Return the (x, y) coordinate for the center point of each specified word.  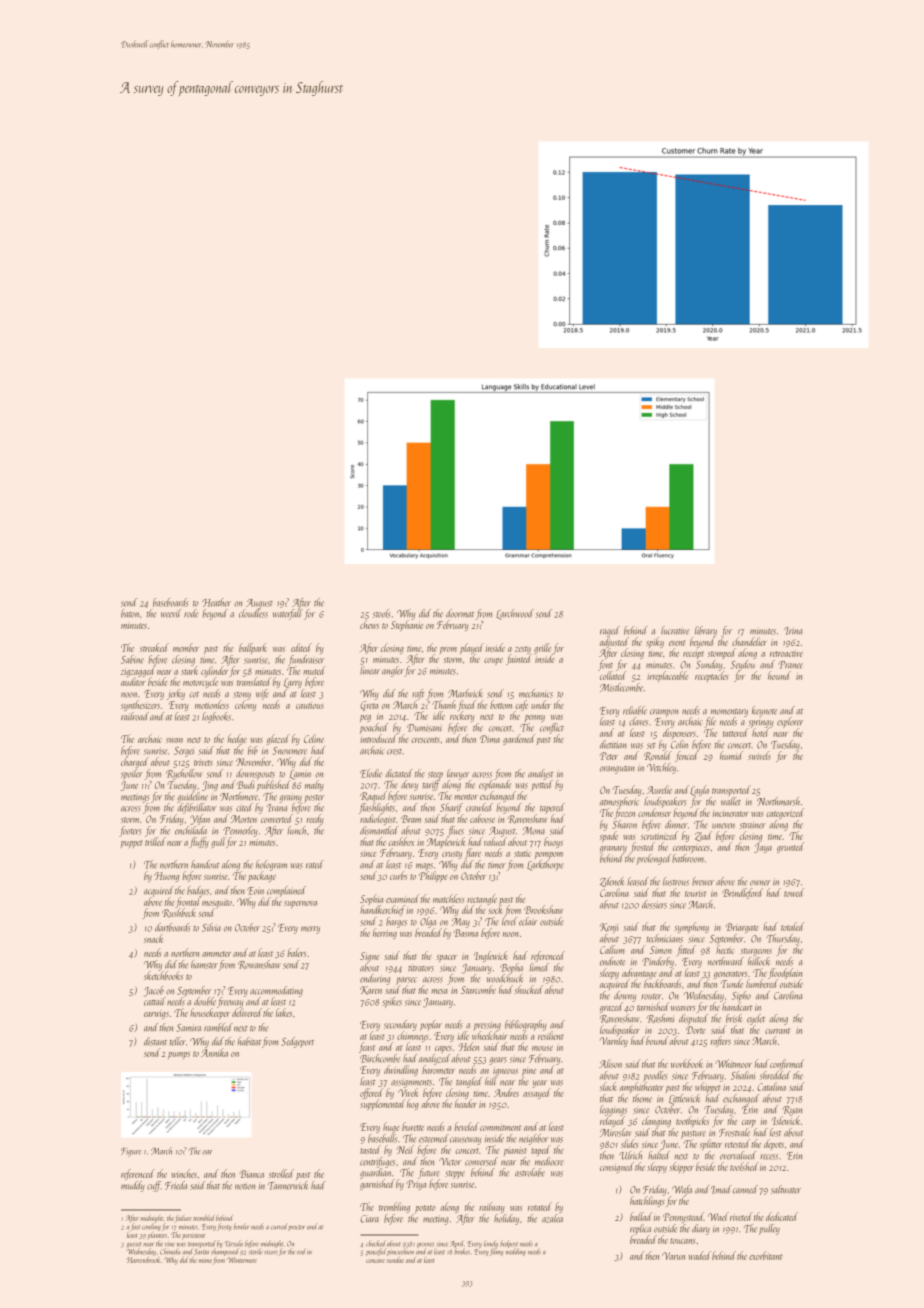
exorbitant (765, 1255)
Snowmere (290, 751)
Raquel (373, 796)
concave (375, 1261)
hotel (760, 732)
